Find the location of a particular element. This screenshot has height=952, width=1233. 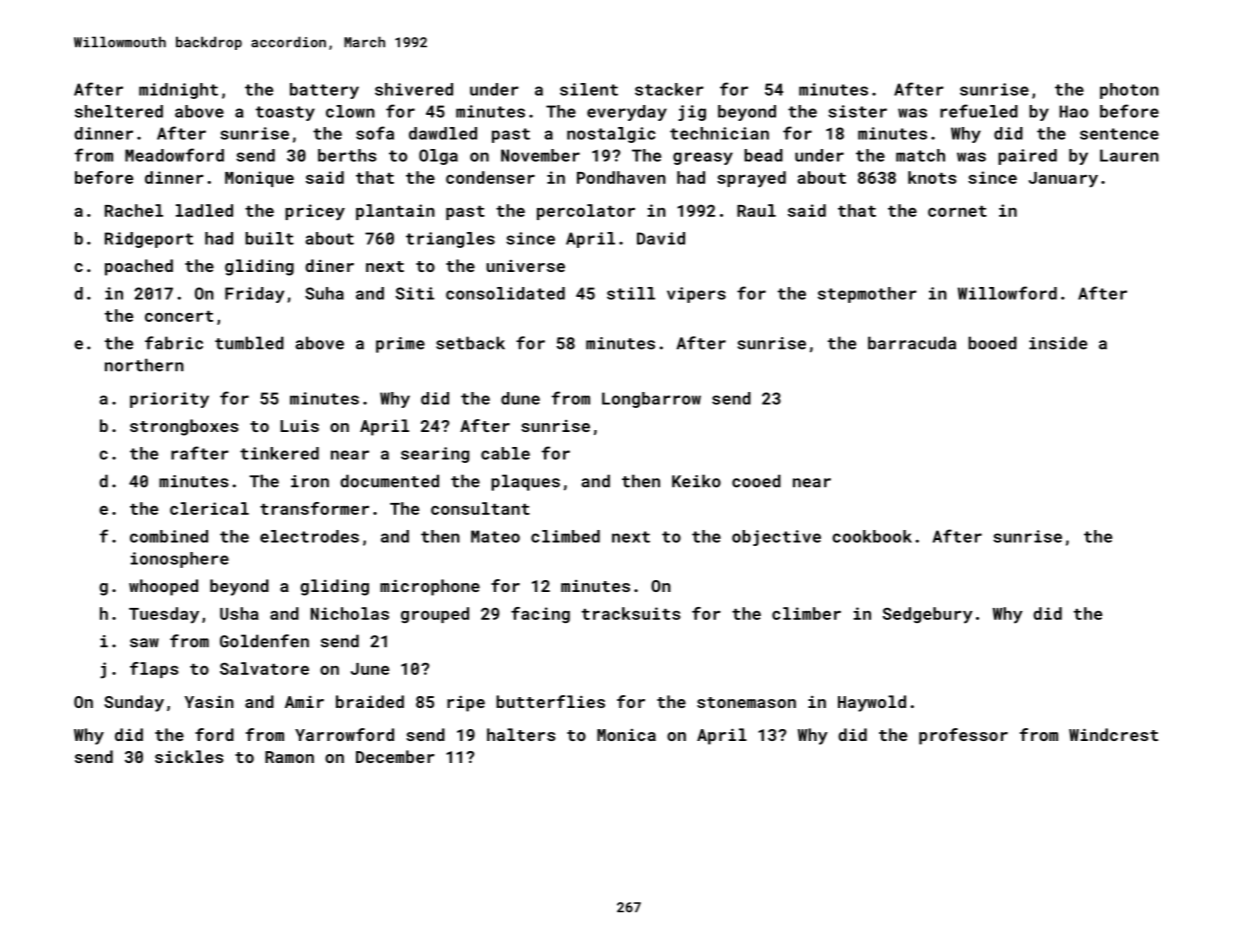

December is located at coordinates (395, 756).
